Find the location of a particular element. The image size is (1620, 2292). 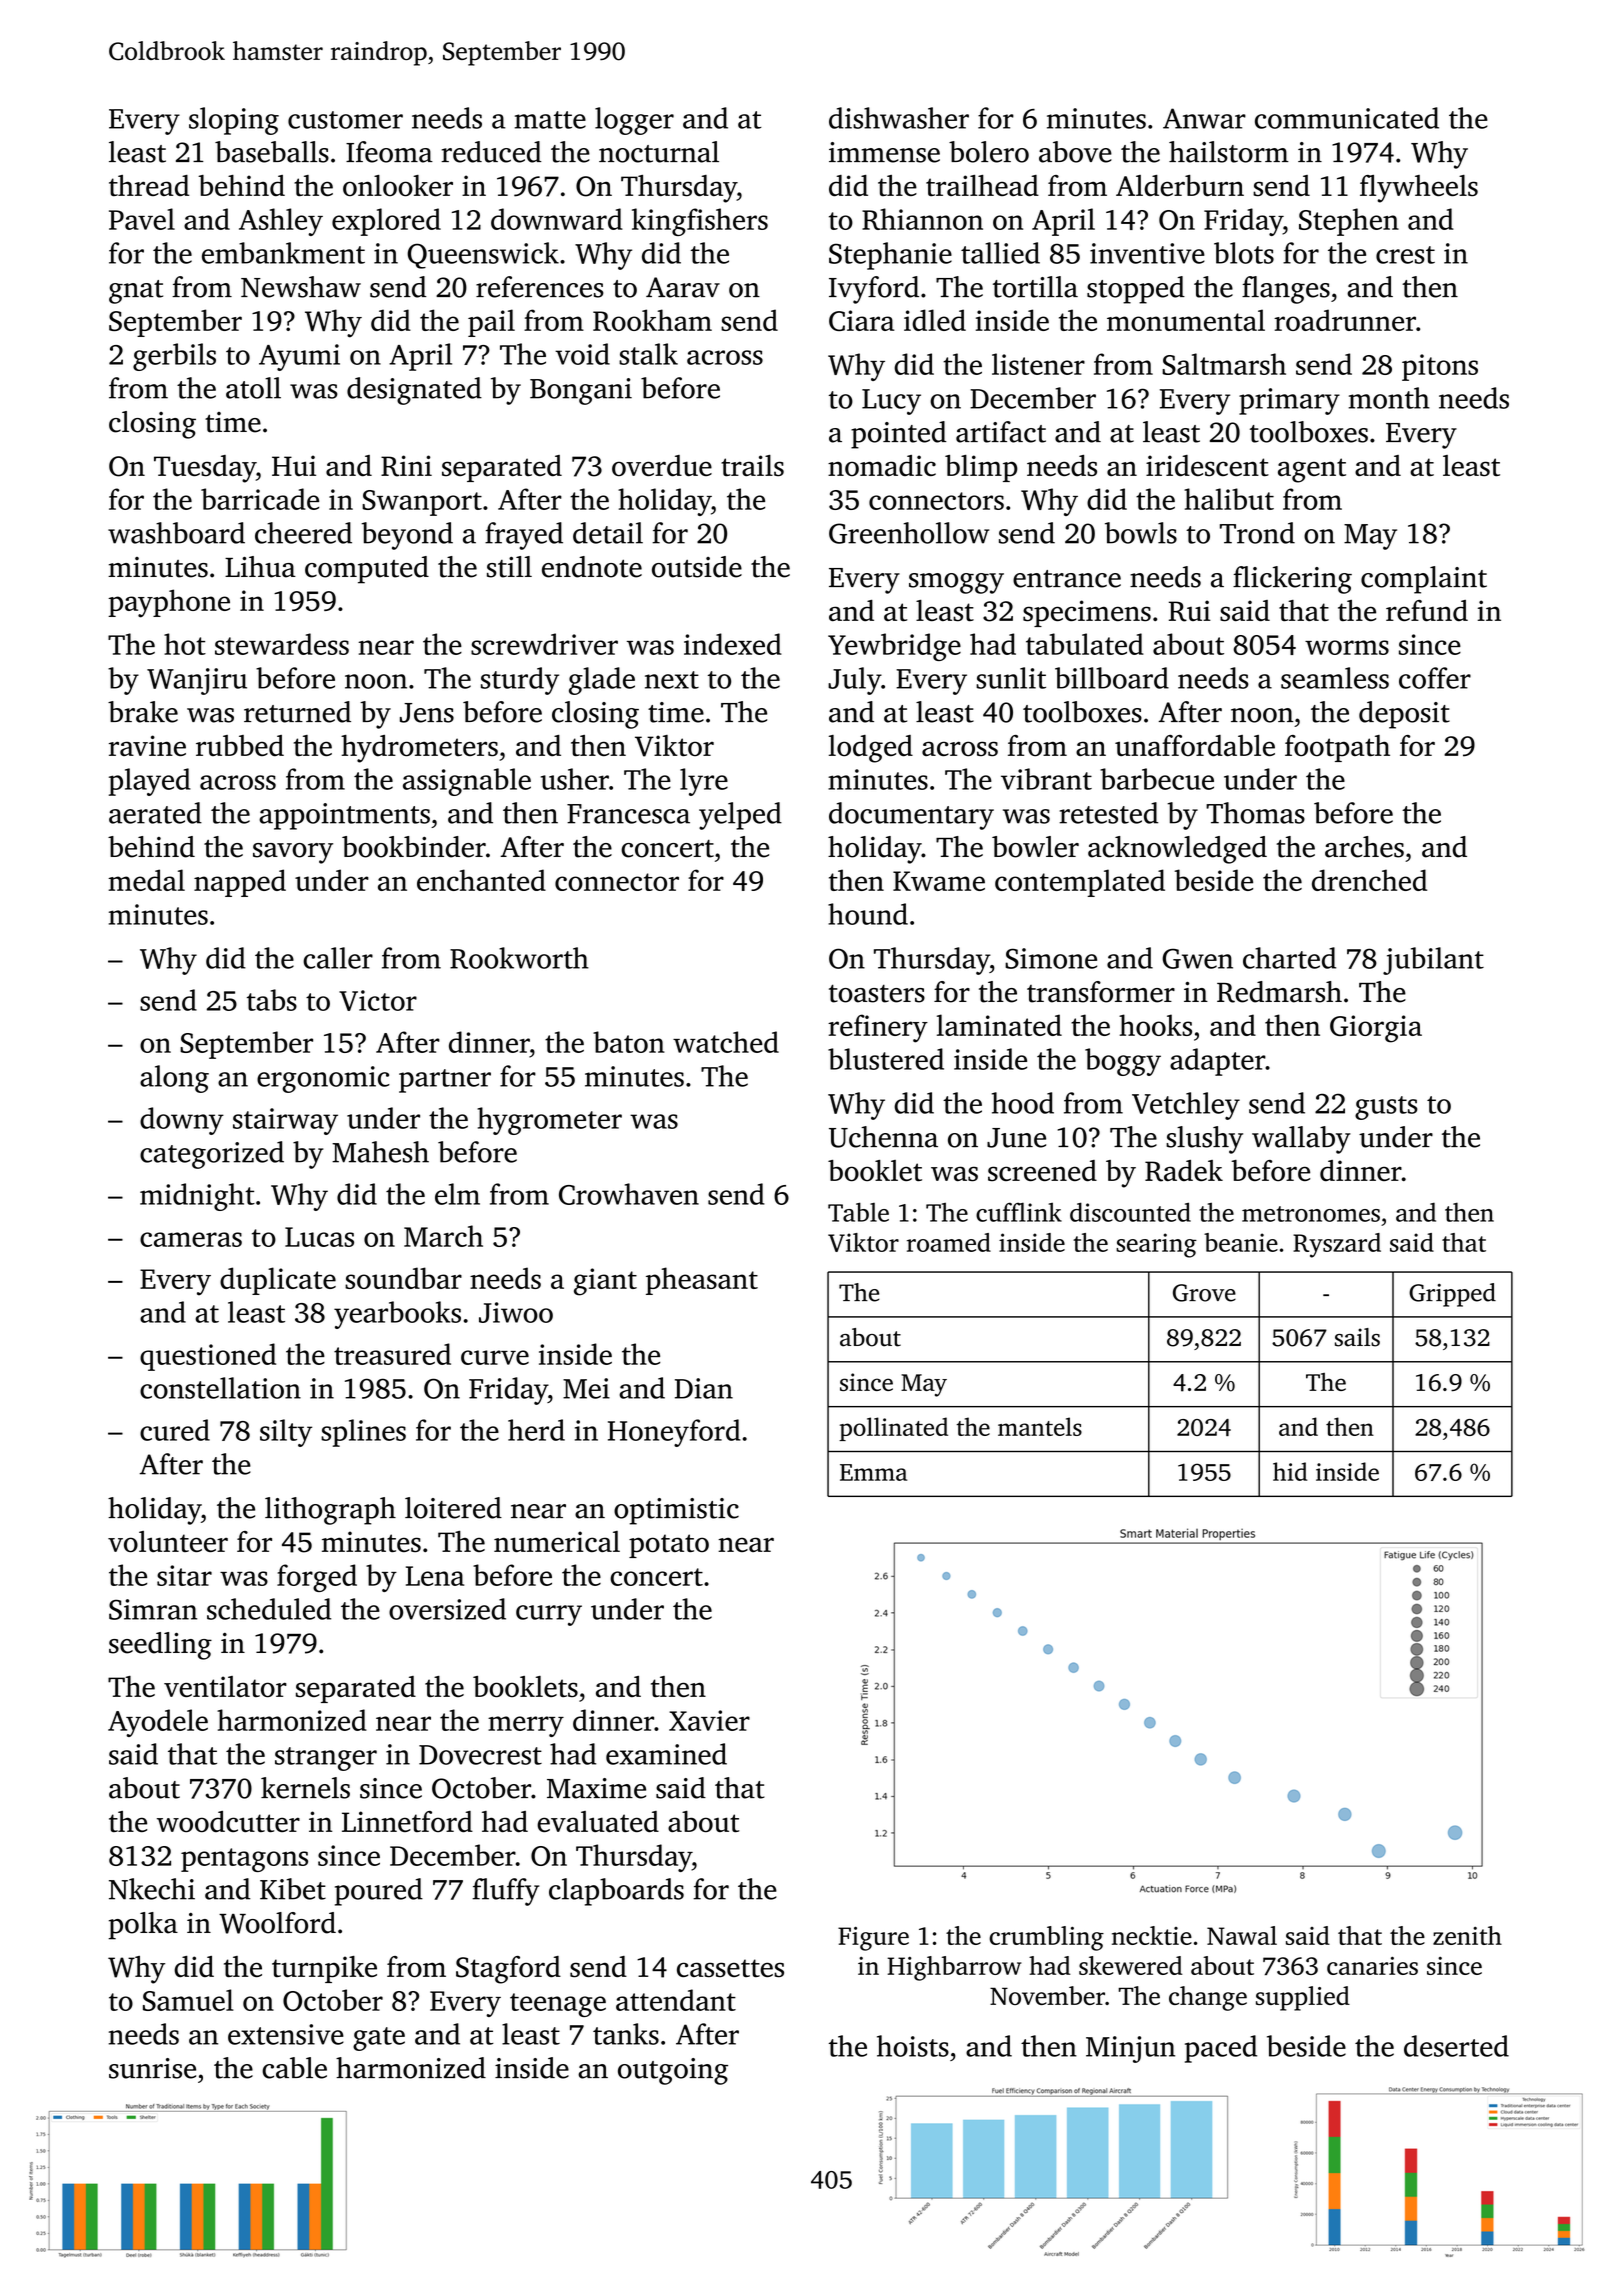

cable is located at coordinates (294, 2068).
